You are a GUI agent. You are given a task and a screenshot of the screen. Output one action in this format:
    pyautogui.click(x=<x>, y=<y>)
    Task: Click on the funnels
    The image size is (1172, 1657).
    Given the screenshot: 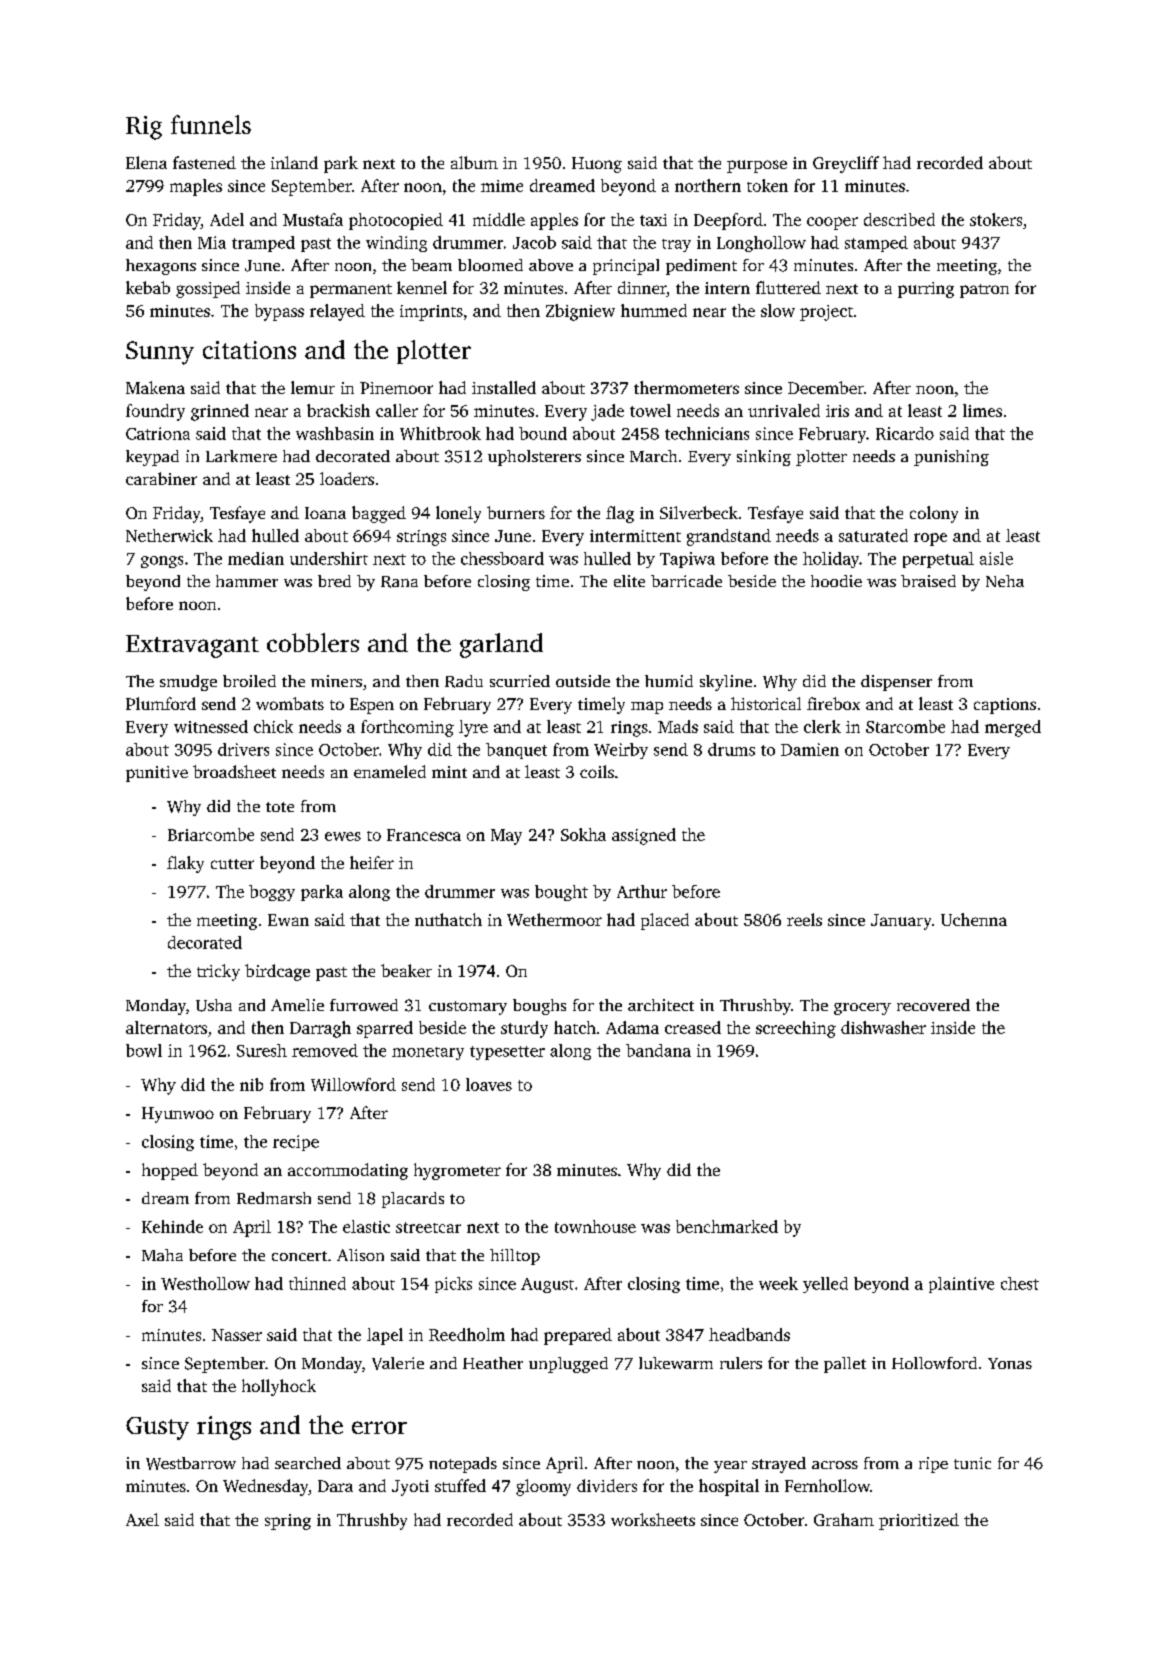 What is the action you would take?
    pyautogui.click(x=211, y=124)
